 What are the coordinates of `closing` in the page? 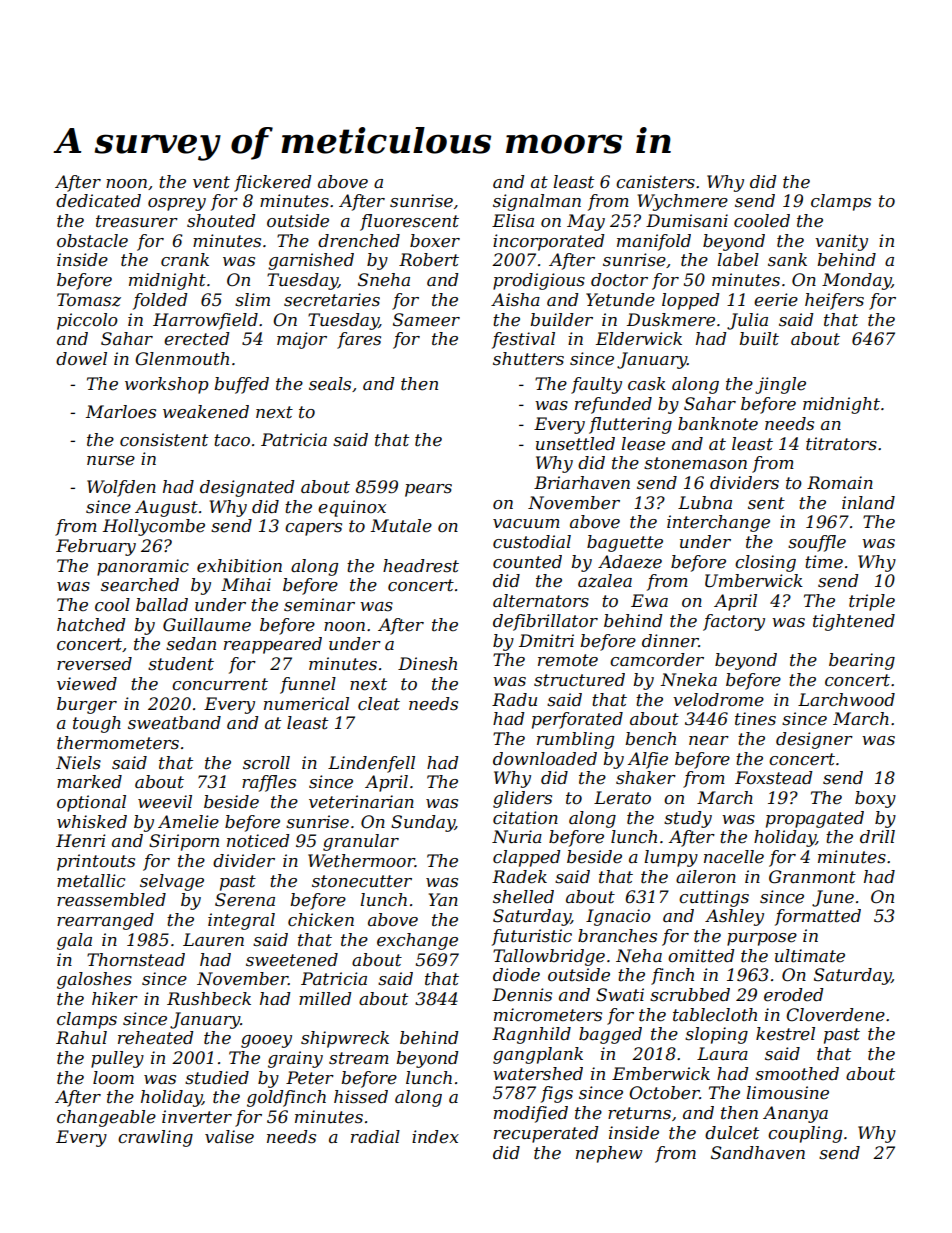 It's located at (765, 563).
